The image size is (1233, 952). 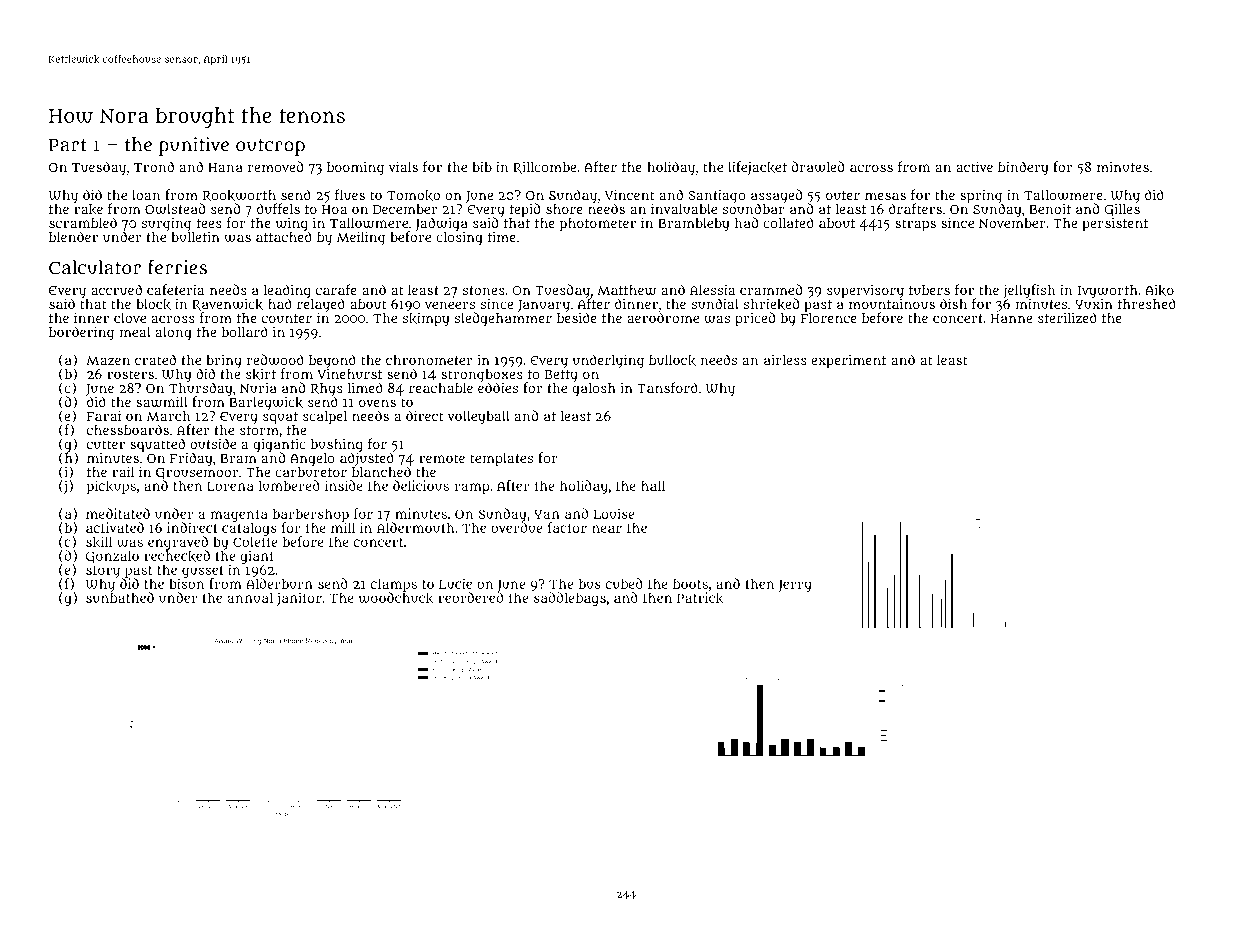 What do you see at coordinates (561, 376) in the image?
I see `Betty` at bounding box center [561, 376].
